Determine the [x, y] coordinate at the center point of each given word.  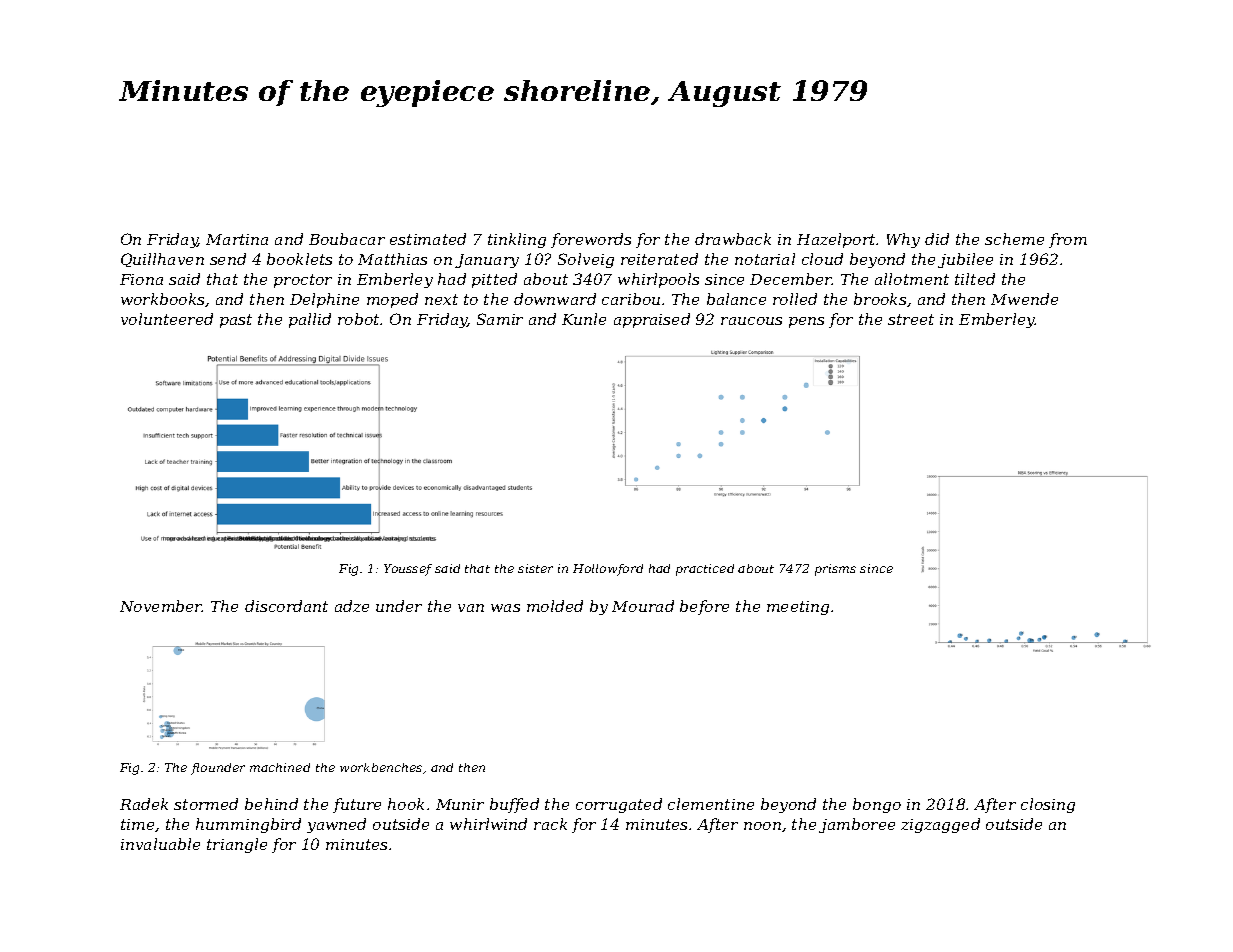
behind [271, 804]
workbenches [381, 767]
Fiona [141, 279]
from [1068, 240]
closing [1048, 805]
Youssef [408, 570]
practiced [705, 570]
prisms [835, 570]
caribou [631, 299]
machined [280, 767]
